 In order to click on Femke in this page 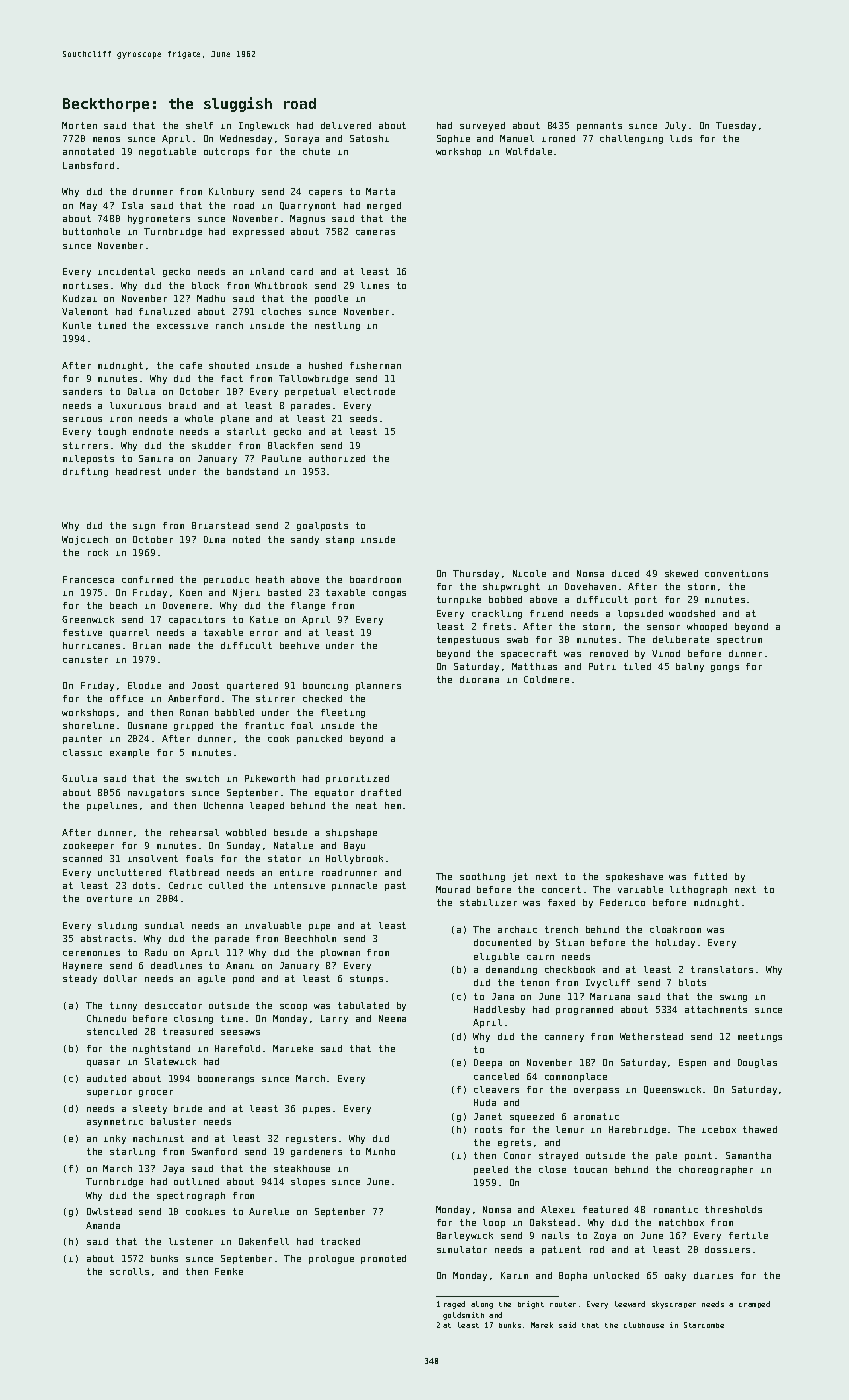, I will do `click(229, 1271)`.
